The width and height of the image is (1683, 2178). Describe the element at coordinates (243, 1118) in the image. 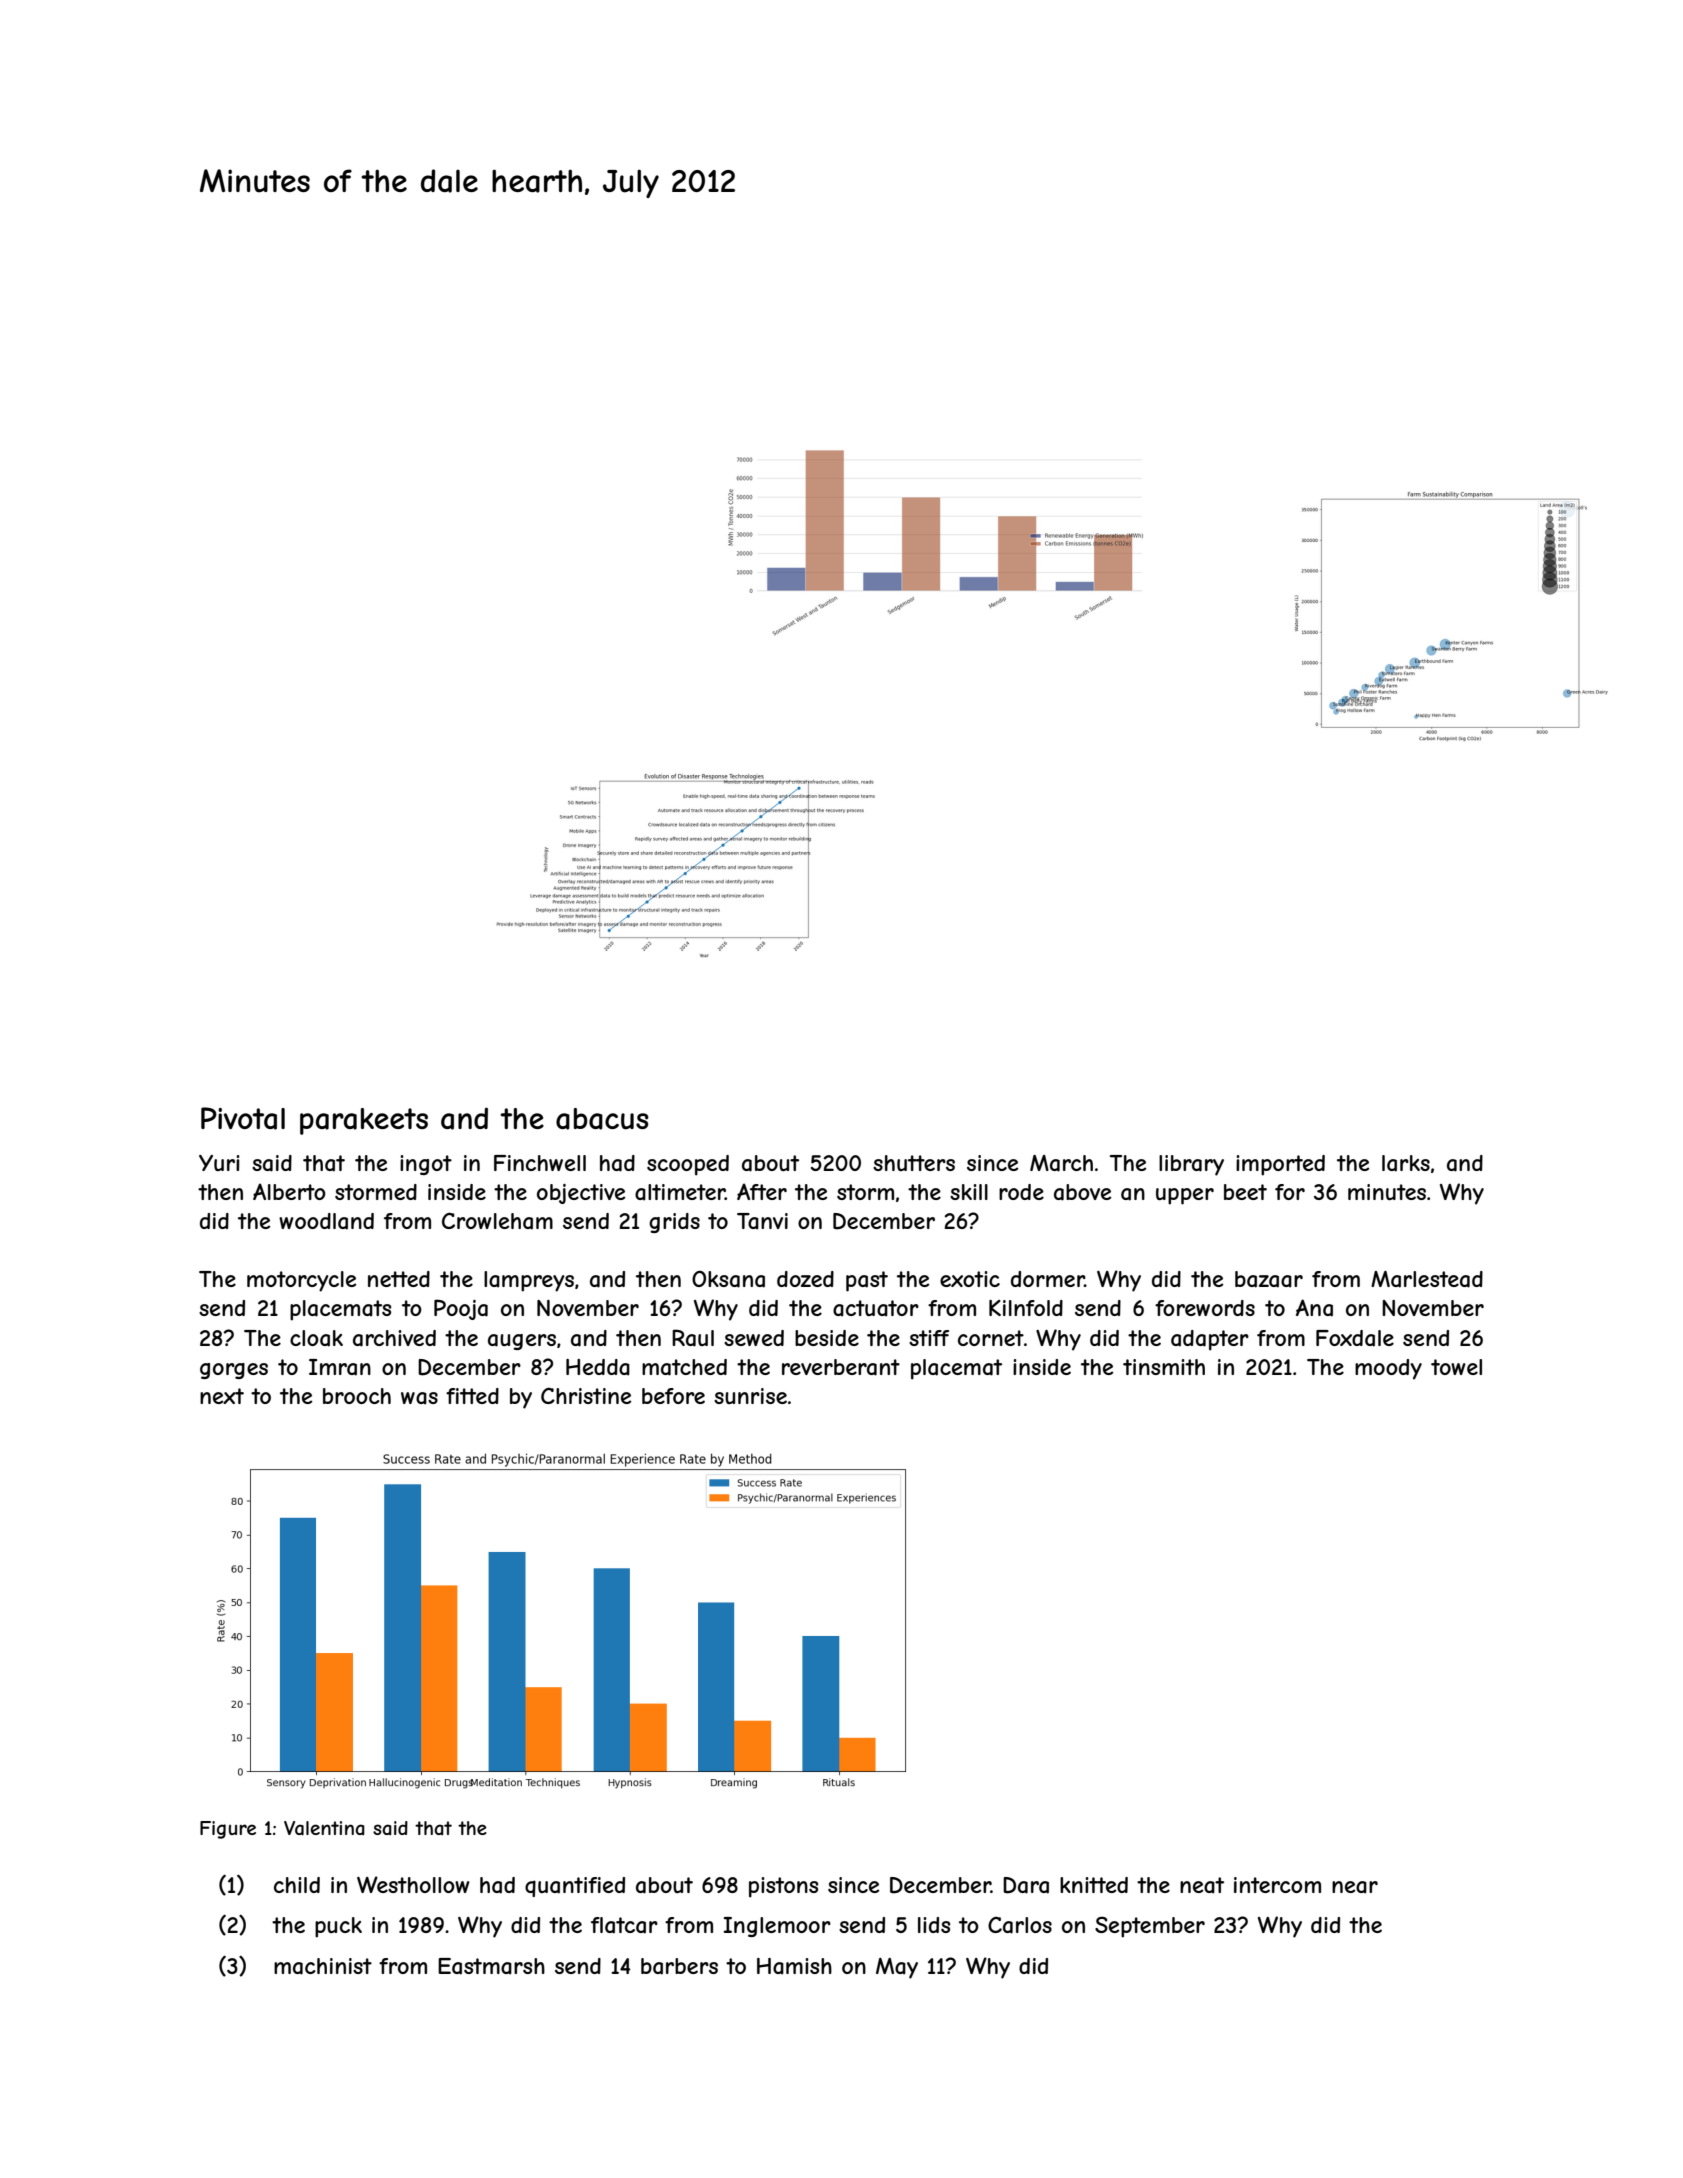

I see `Pivotal` at that location.
